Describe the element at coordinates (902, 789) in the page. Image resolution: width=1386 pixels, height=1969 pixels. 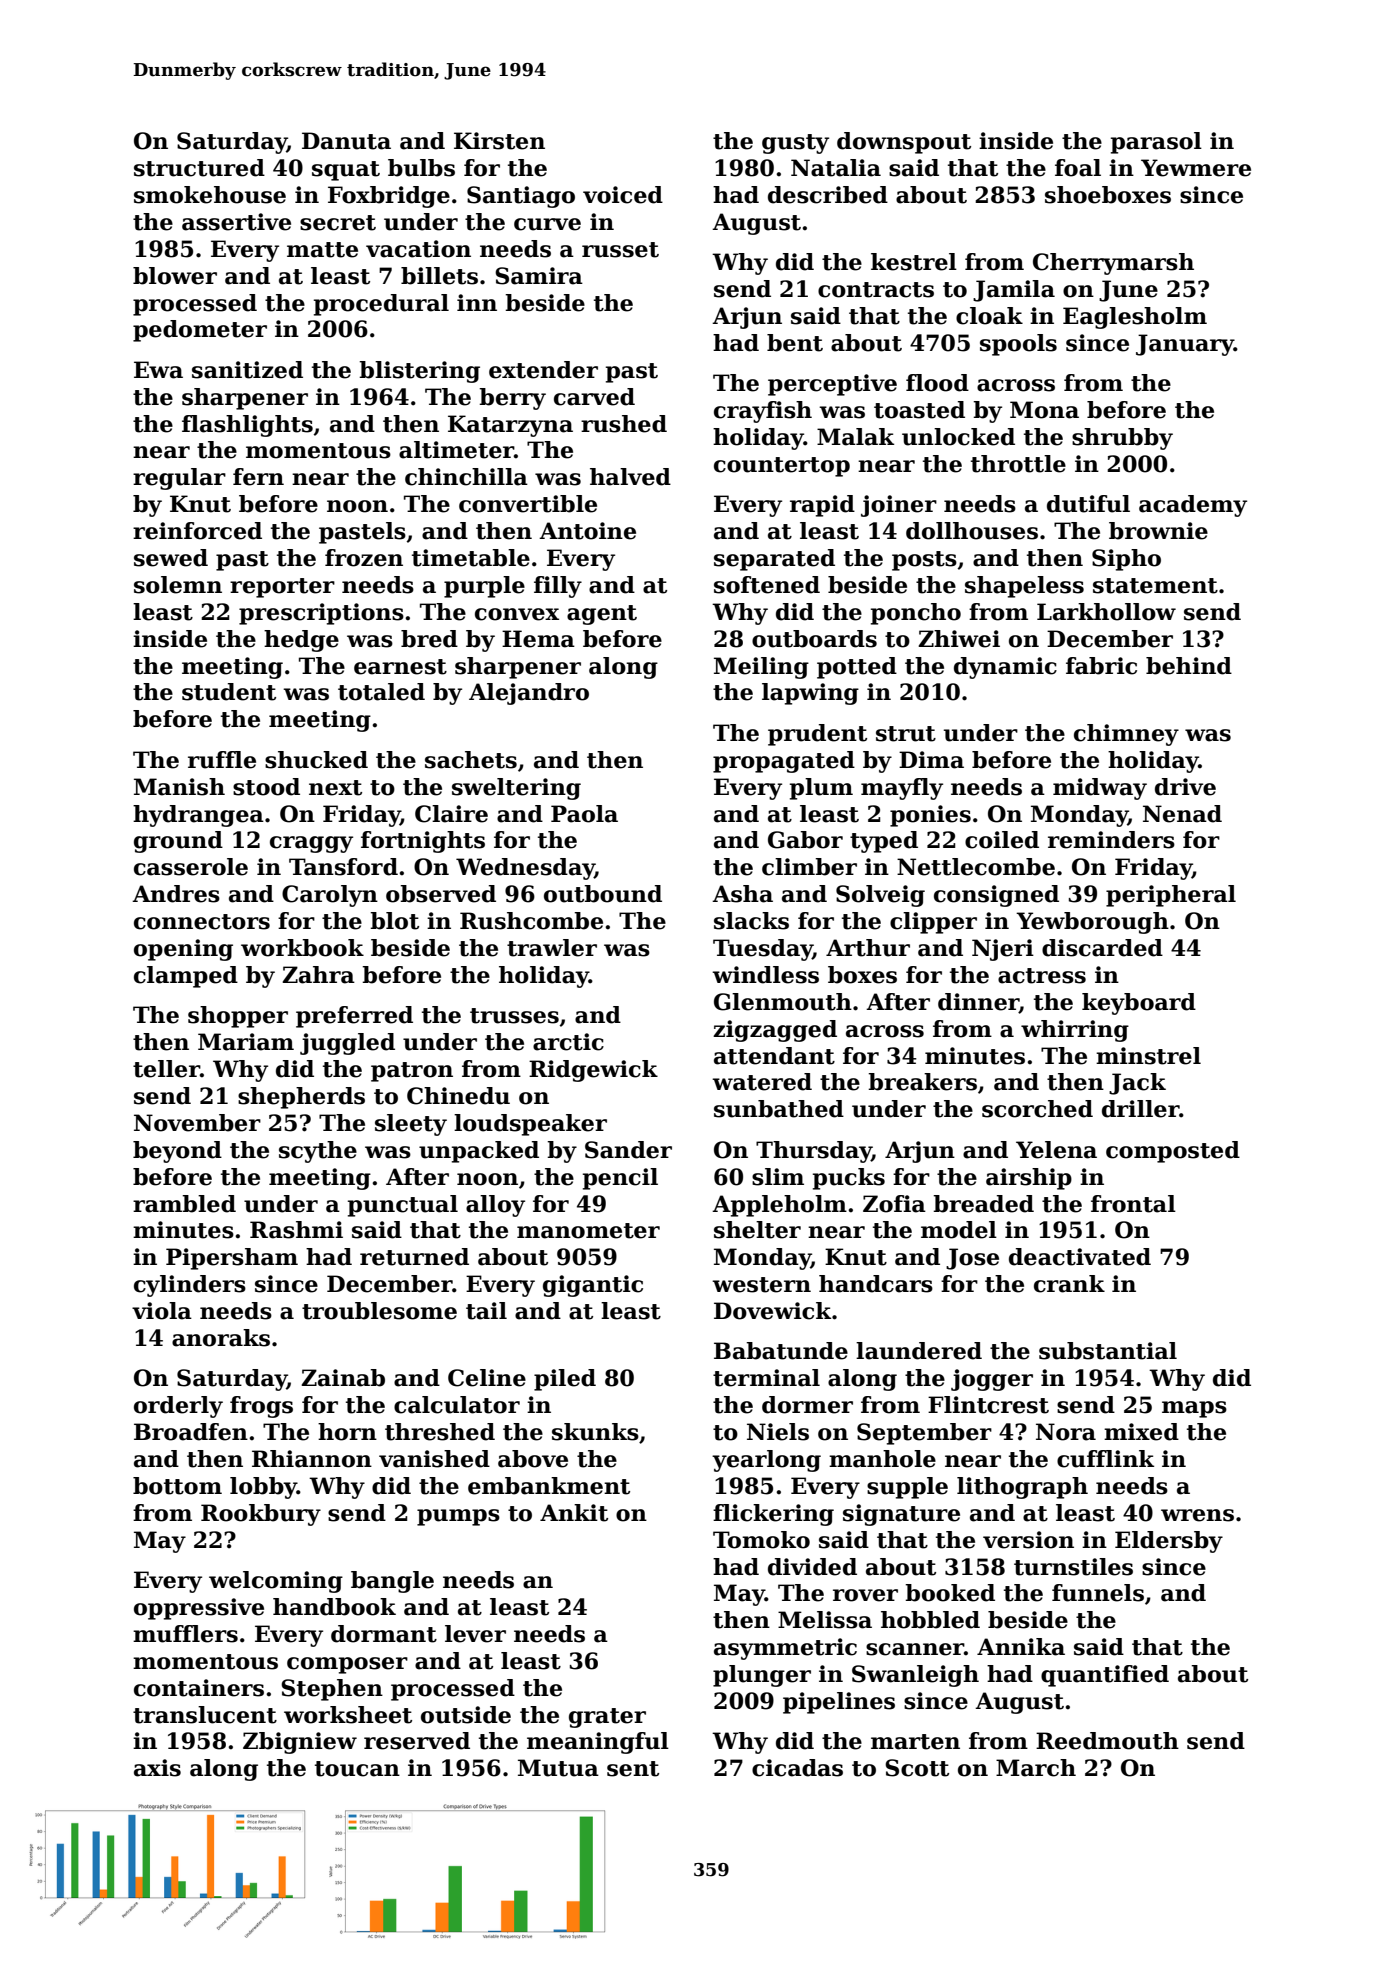
I see `mayfly` at that location.
